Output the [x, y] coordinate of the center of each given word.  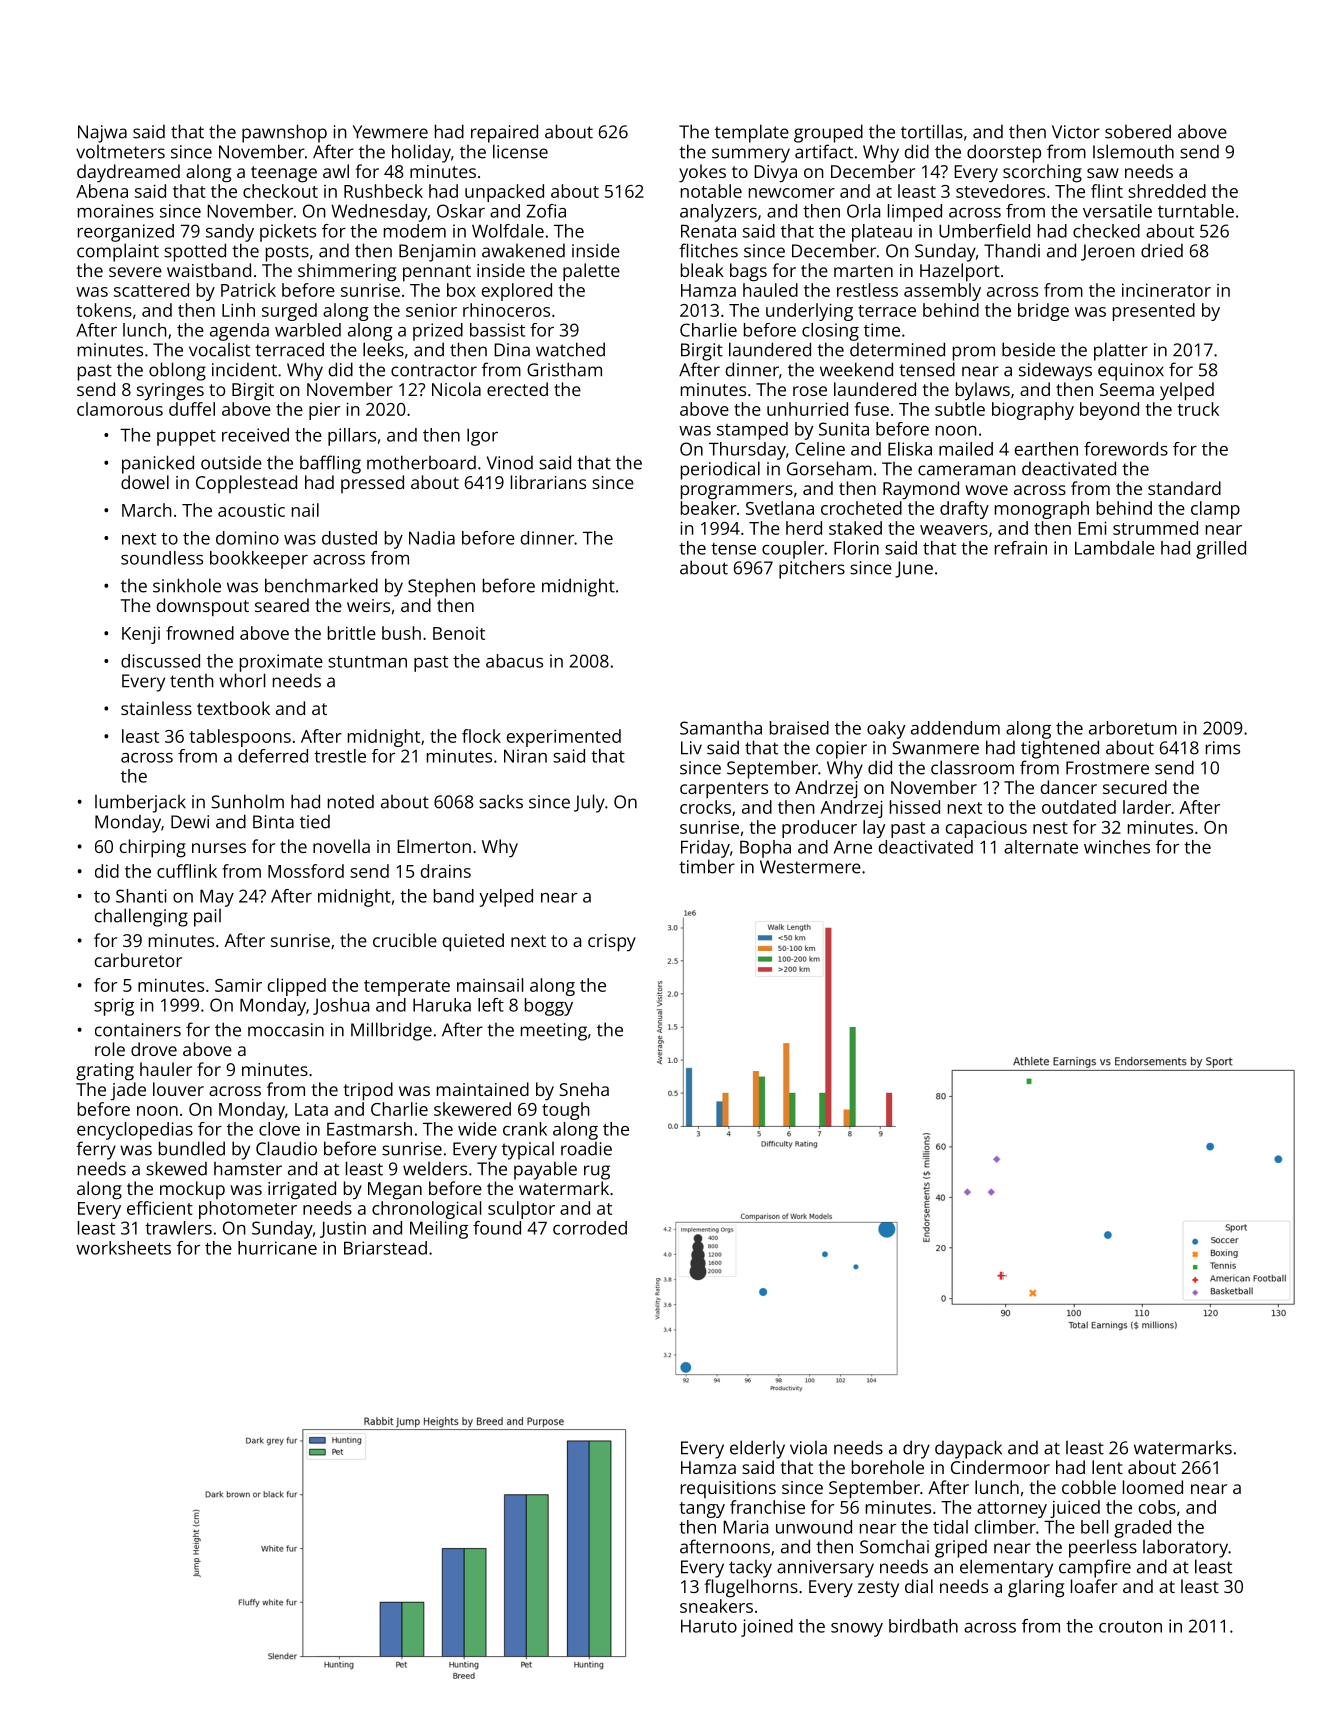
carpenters [724, 790]
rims [1223, 748]
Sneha [584, 1089]
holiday [421, 153]
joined [767, 1628]
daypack [968, 1449]
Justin [343, 1229]
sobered [1138, 131]
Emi [1092, 528]
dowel [145, 482]
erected [517, 389]
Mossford [306, 871]
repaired [504, 133]
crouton [1130, 1627]
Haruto [709, 1626]
